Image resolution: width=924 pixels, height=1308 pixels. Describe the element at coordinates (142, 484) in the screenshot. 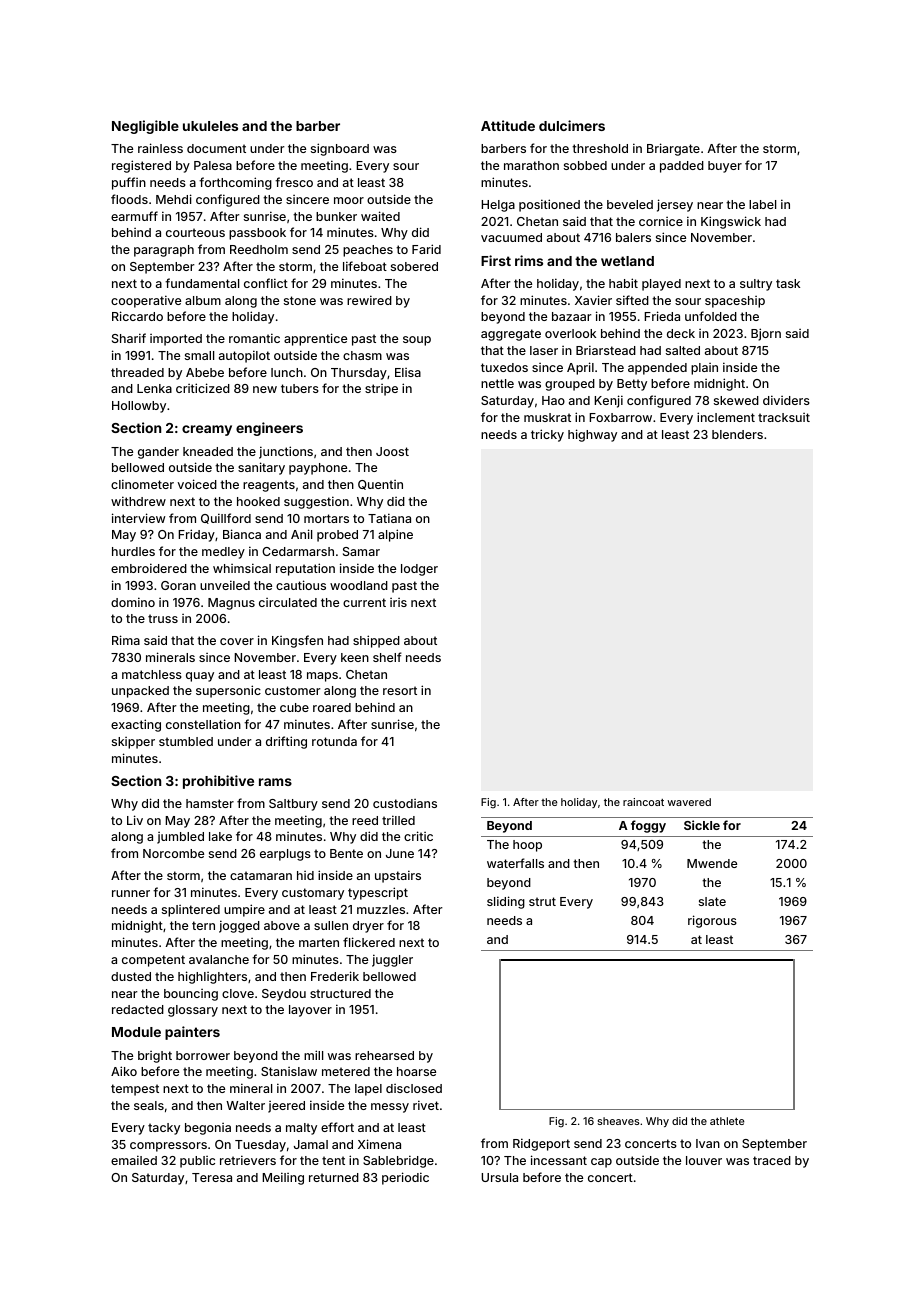

I see `clinometer` at that location.
